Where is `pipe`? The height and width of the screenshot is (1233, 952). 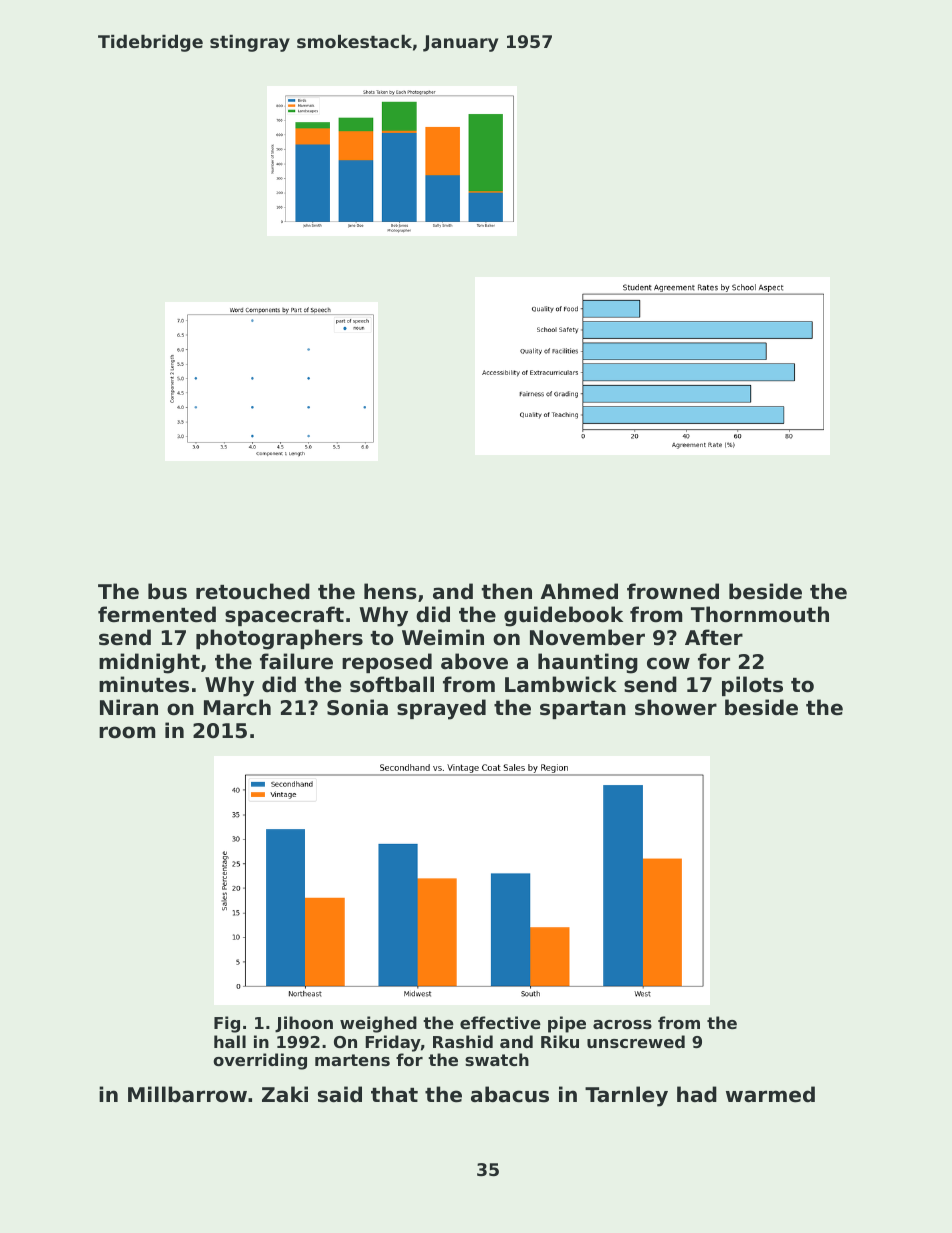 pipe is located at coordinates (567, 1024).
